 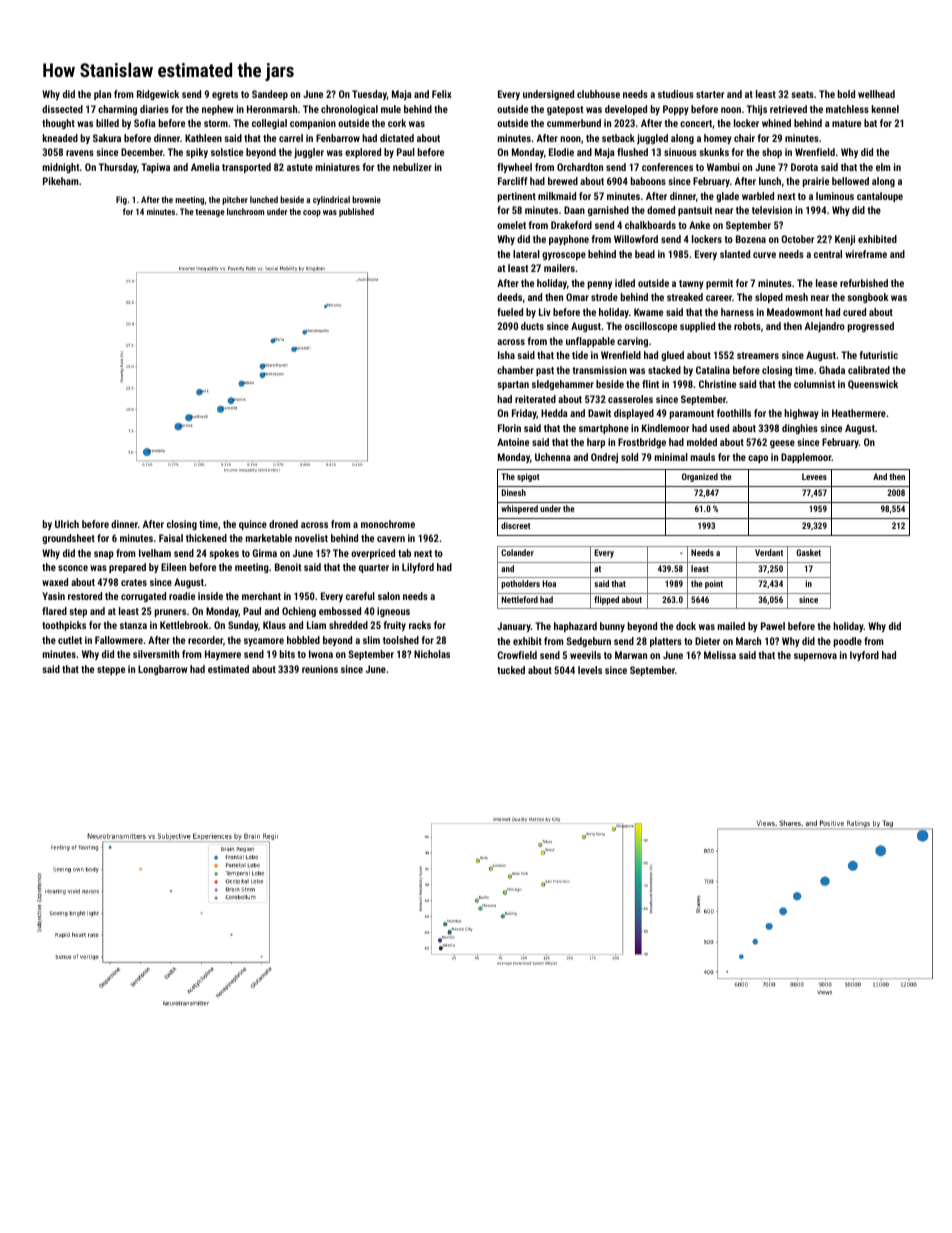 What do you see at coordinates (511, 670) in the image?
I see `tucked` at bounding box center [511, 670].
